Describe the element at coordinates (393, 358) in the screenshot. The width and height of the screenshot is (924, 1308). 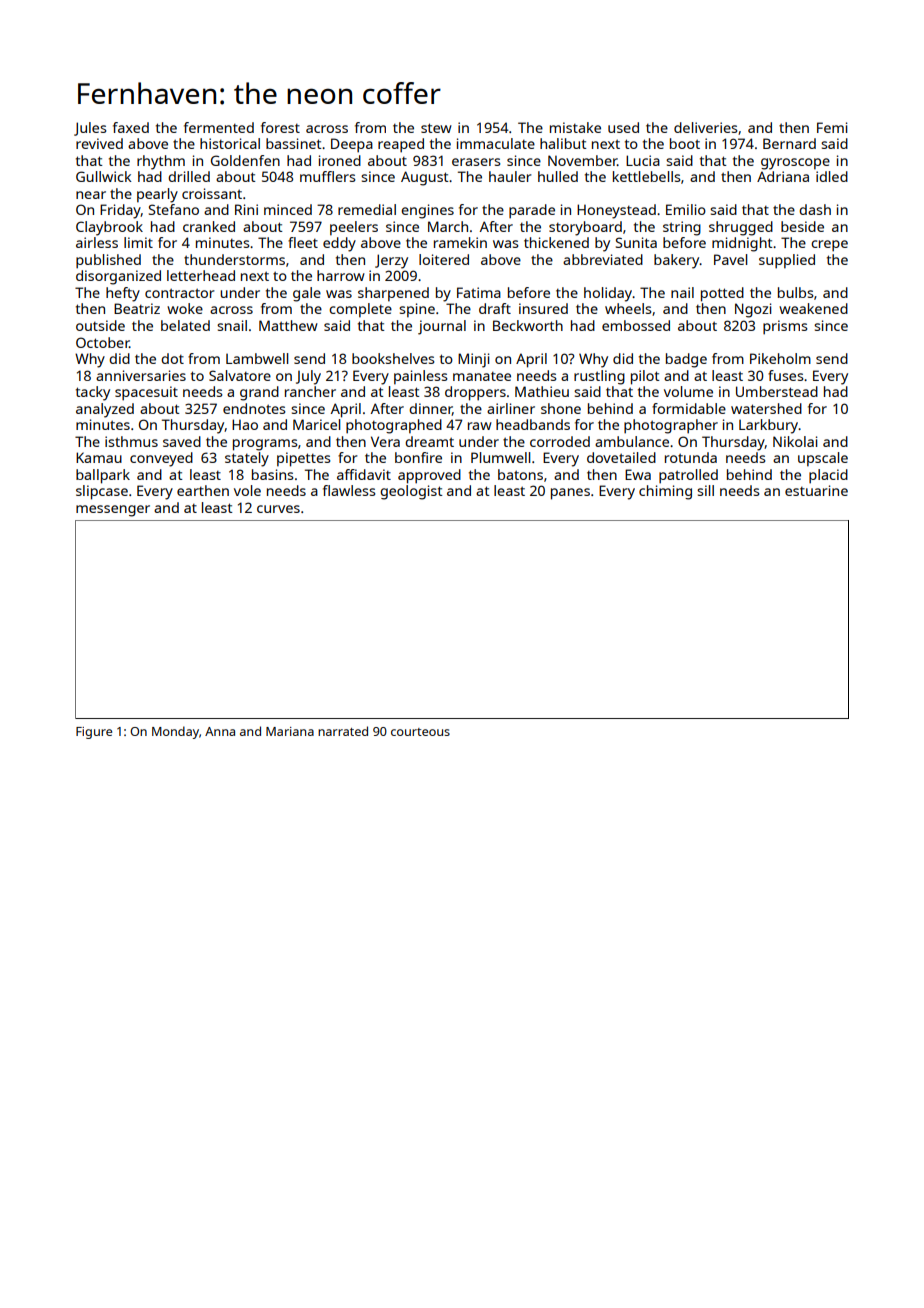
I see `bookshelves` at that location.
